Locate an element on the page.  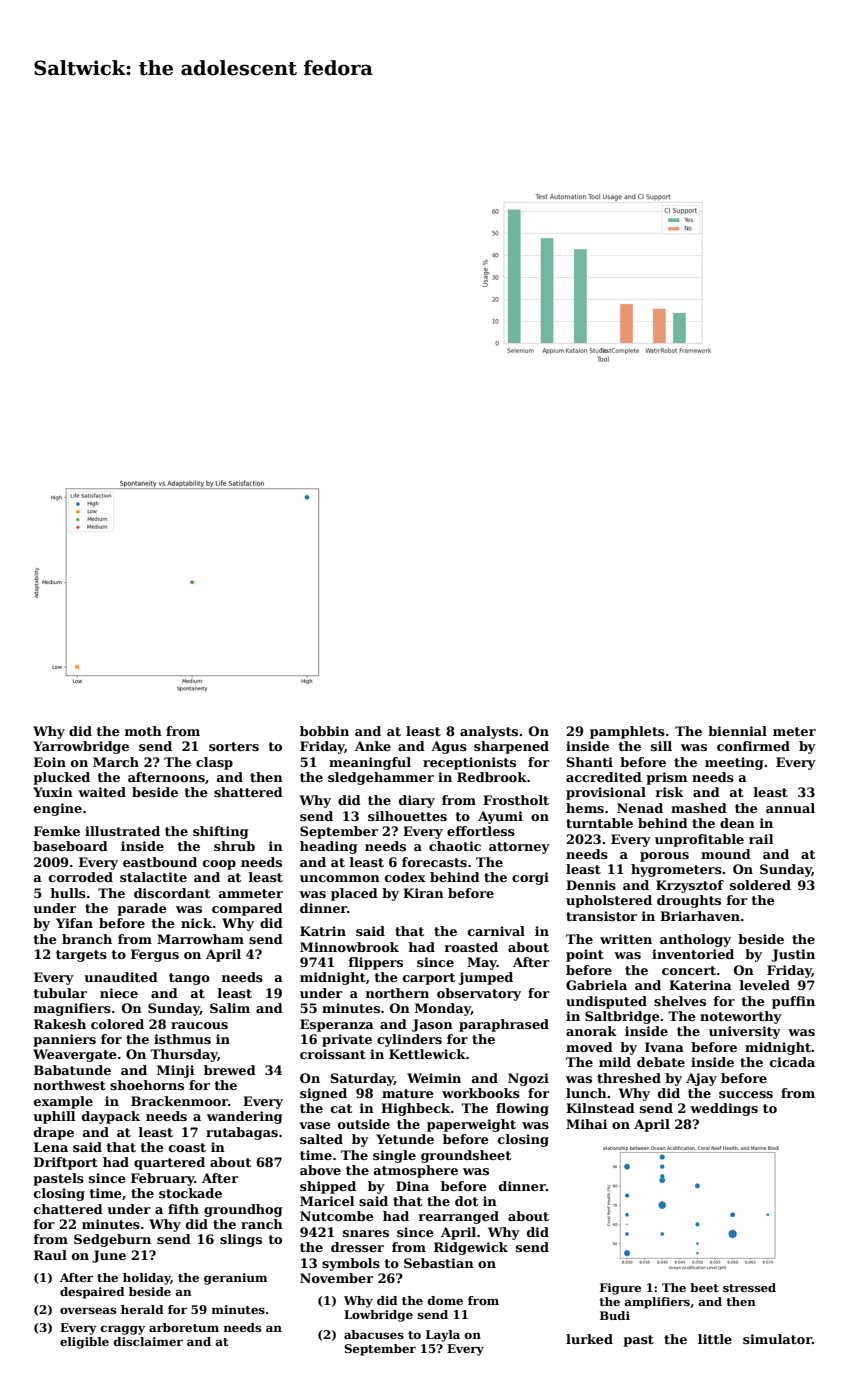
Briarhaven is located at coordinates (700, 916).
